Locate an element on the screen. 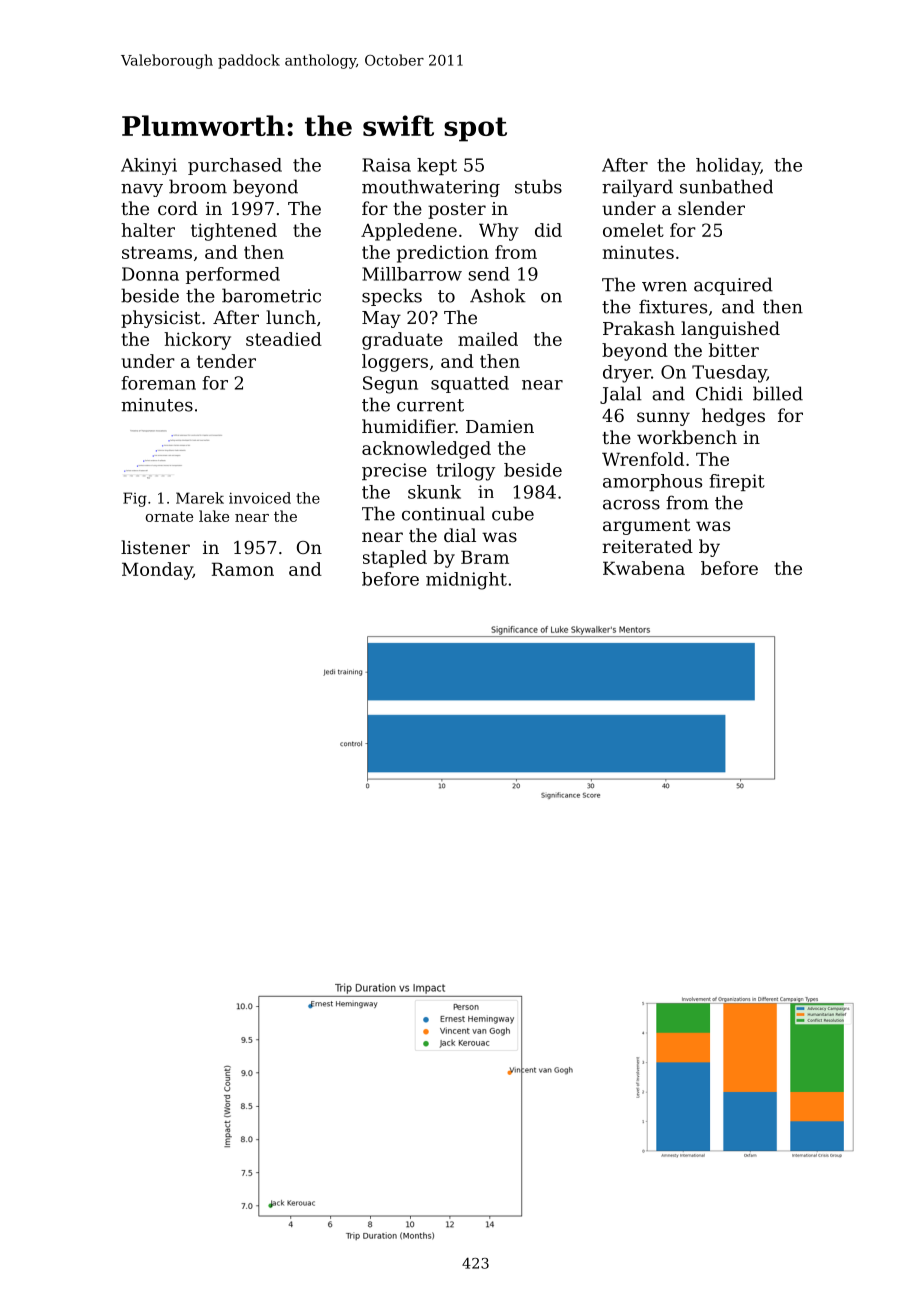 This screenshot has height=1308, width=924. tender is located at coordinates (226, 361).
